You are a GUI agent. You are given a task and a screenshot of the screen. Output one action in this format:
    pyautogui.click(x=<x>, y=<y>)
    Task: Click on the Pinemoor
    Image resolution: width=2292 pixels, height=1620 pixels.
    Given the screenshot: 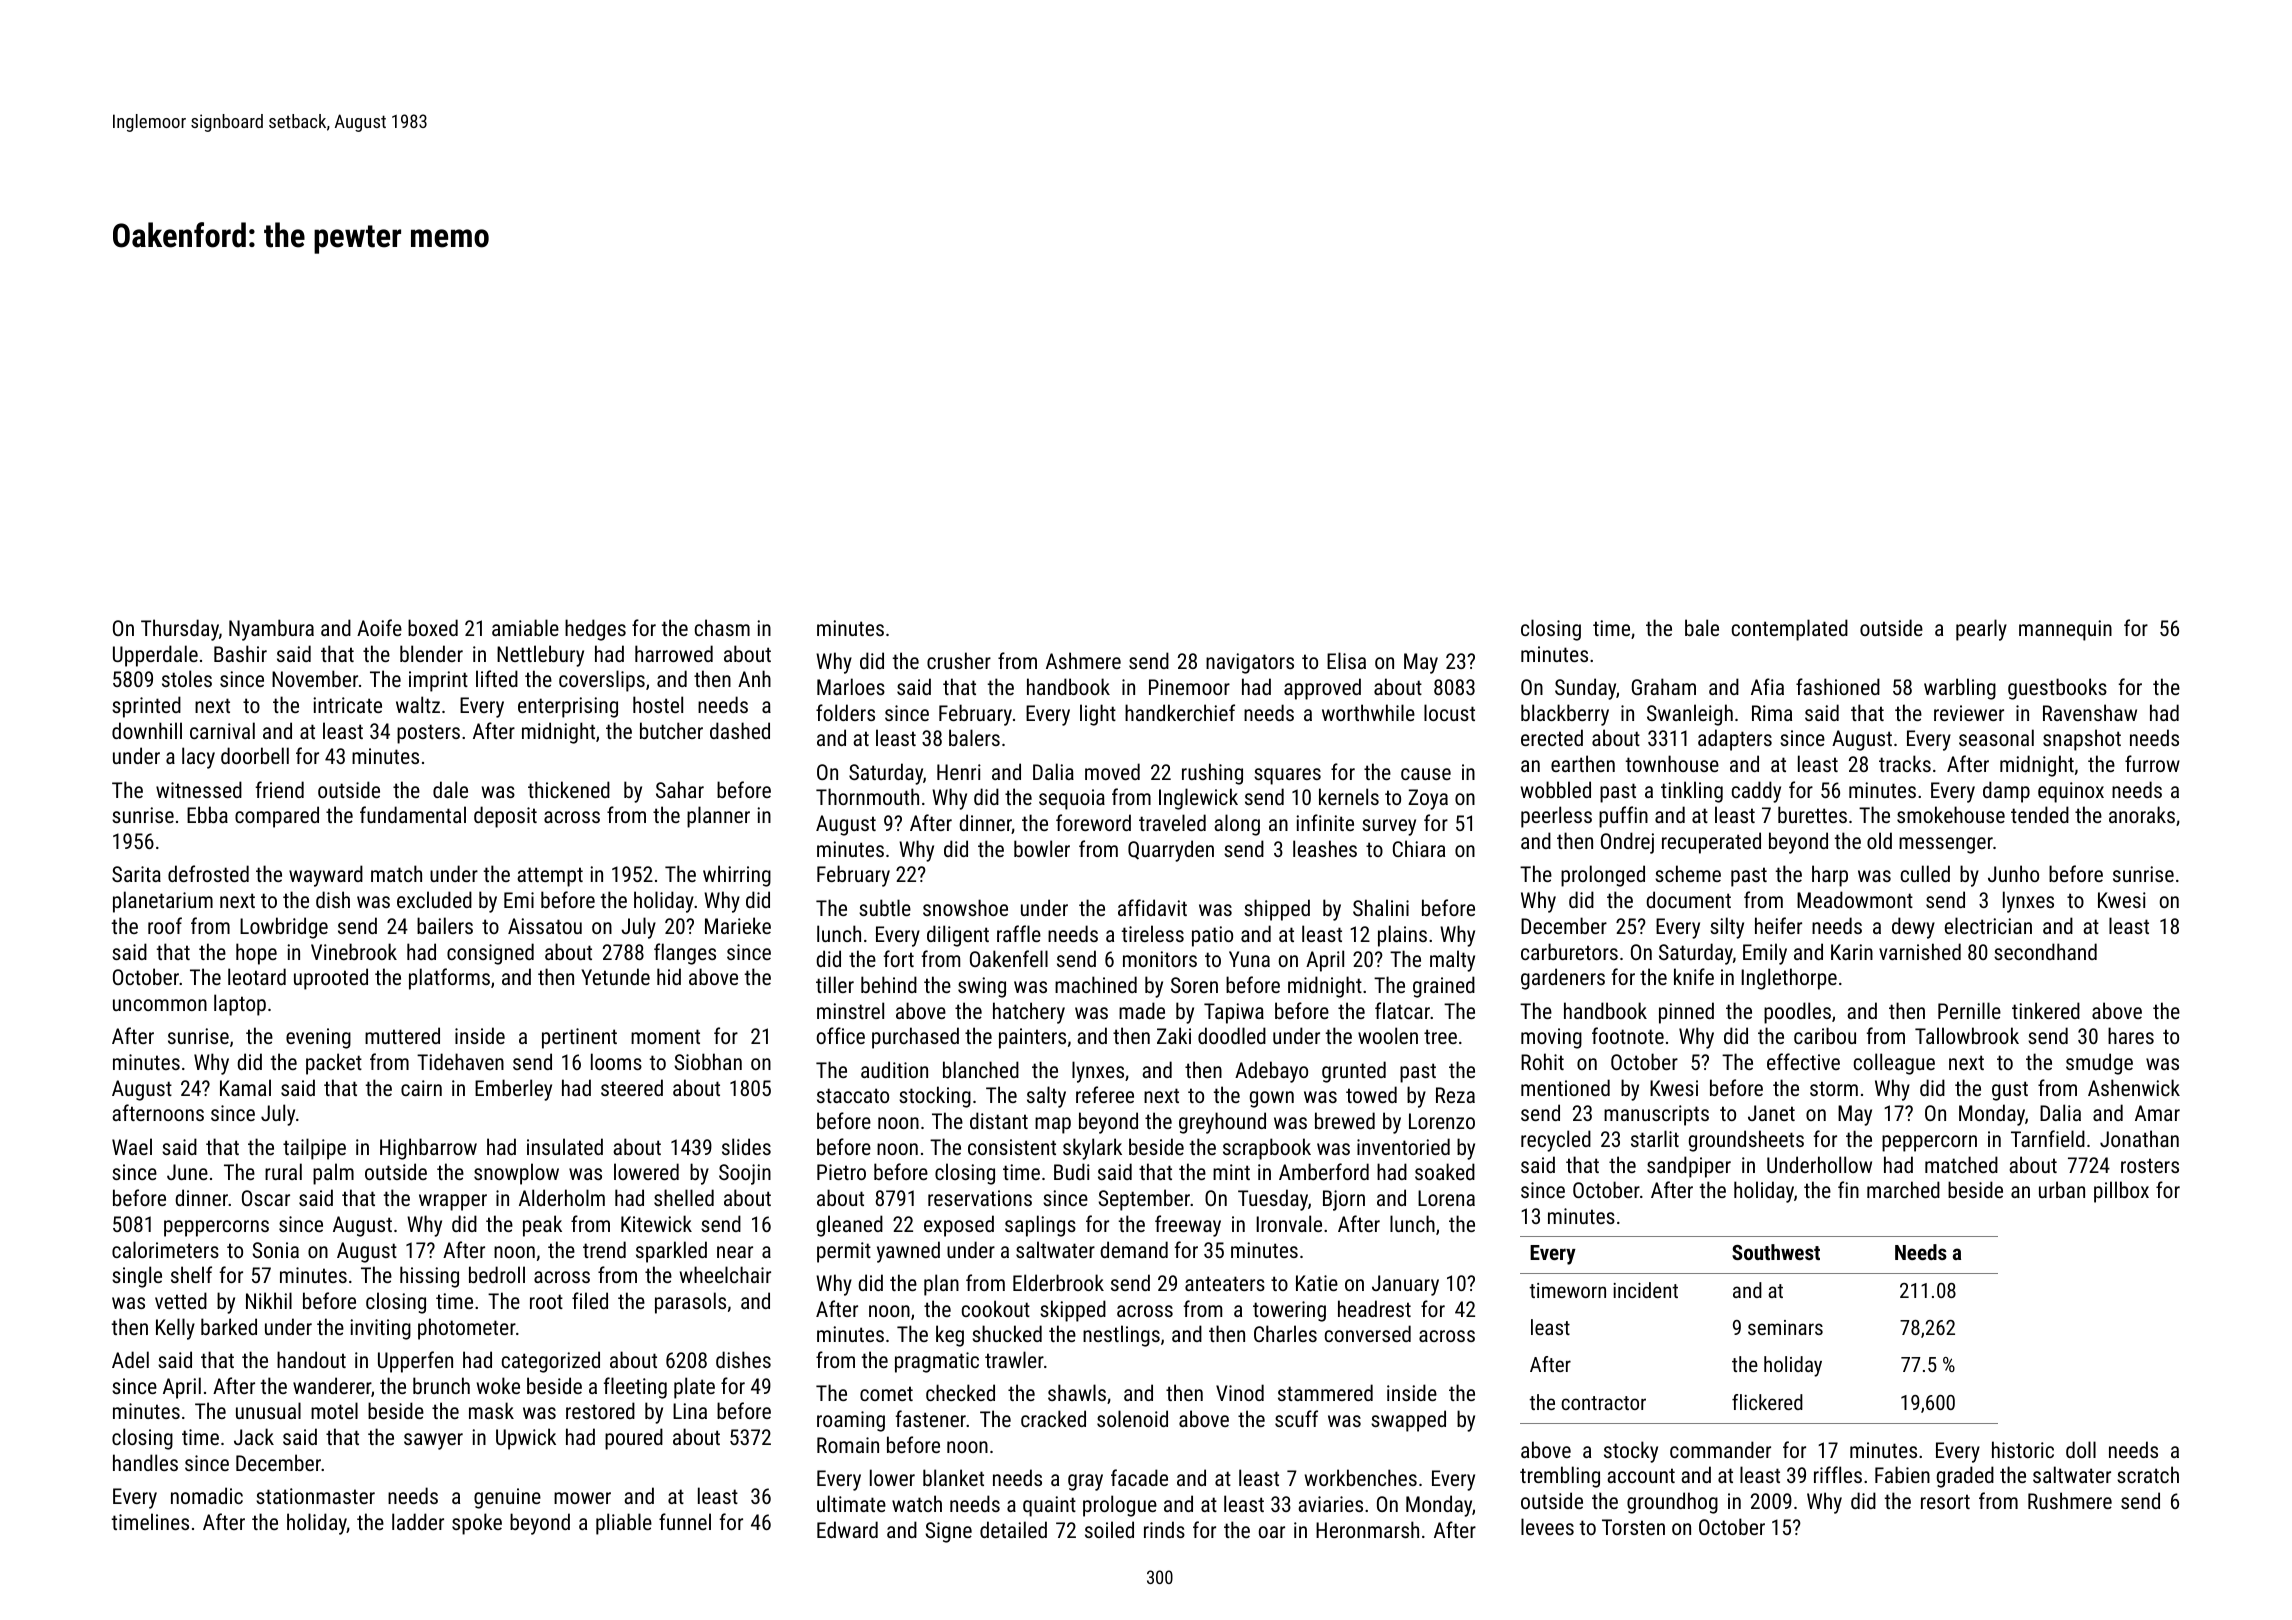 What is the action you would take?
    pyautogui.click(x=1189, y=687)
